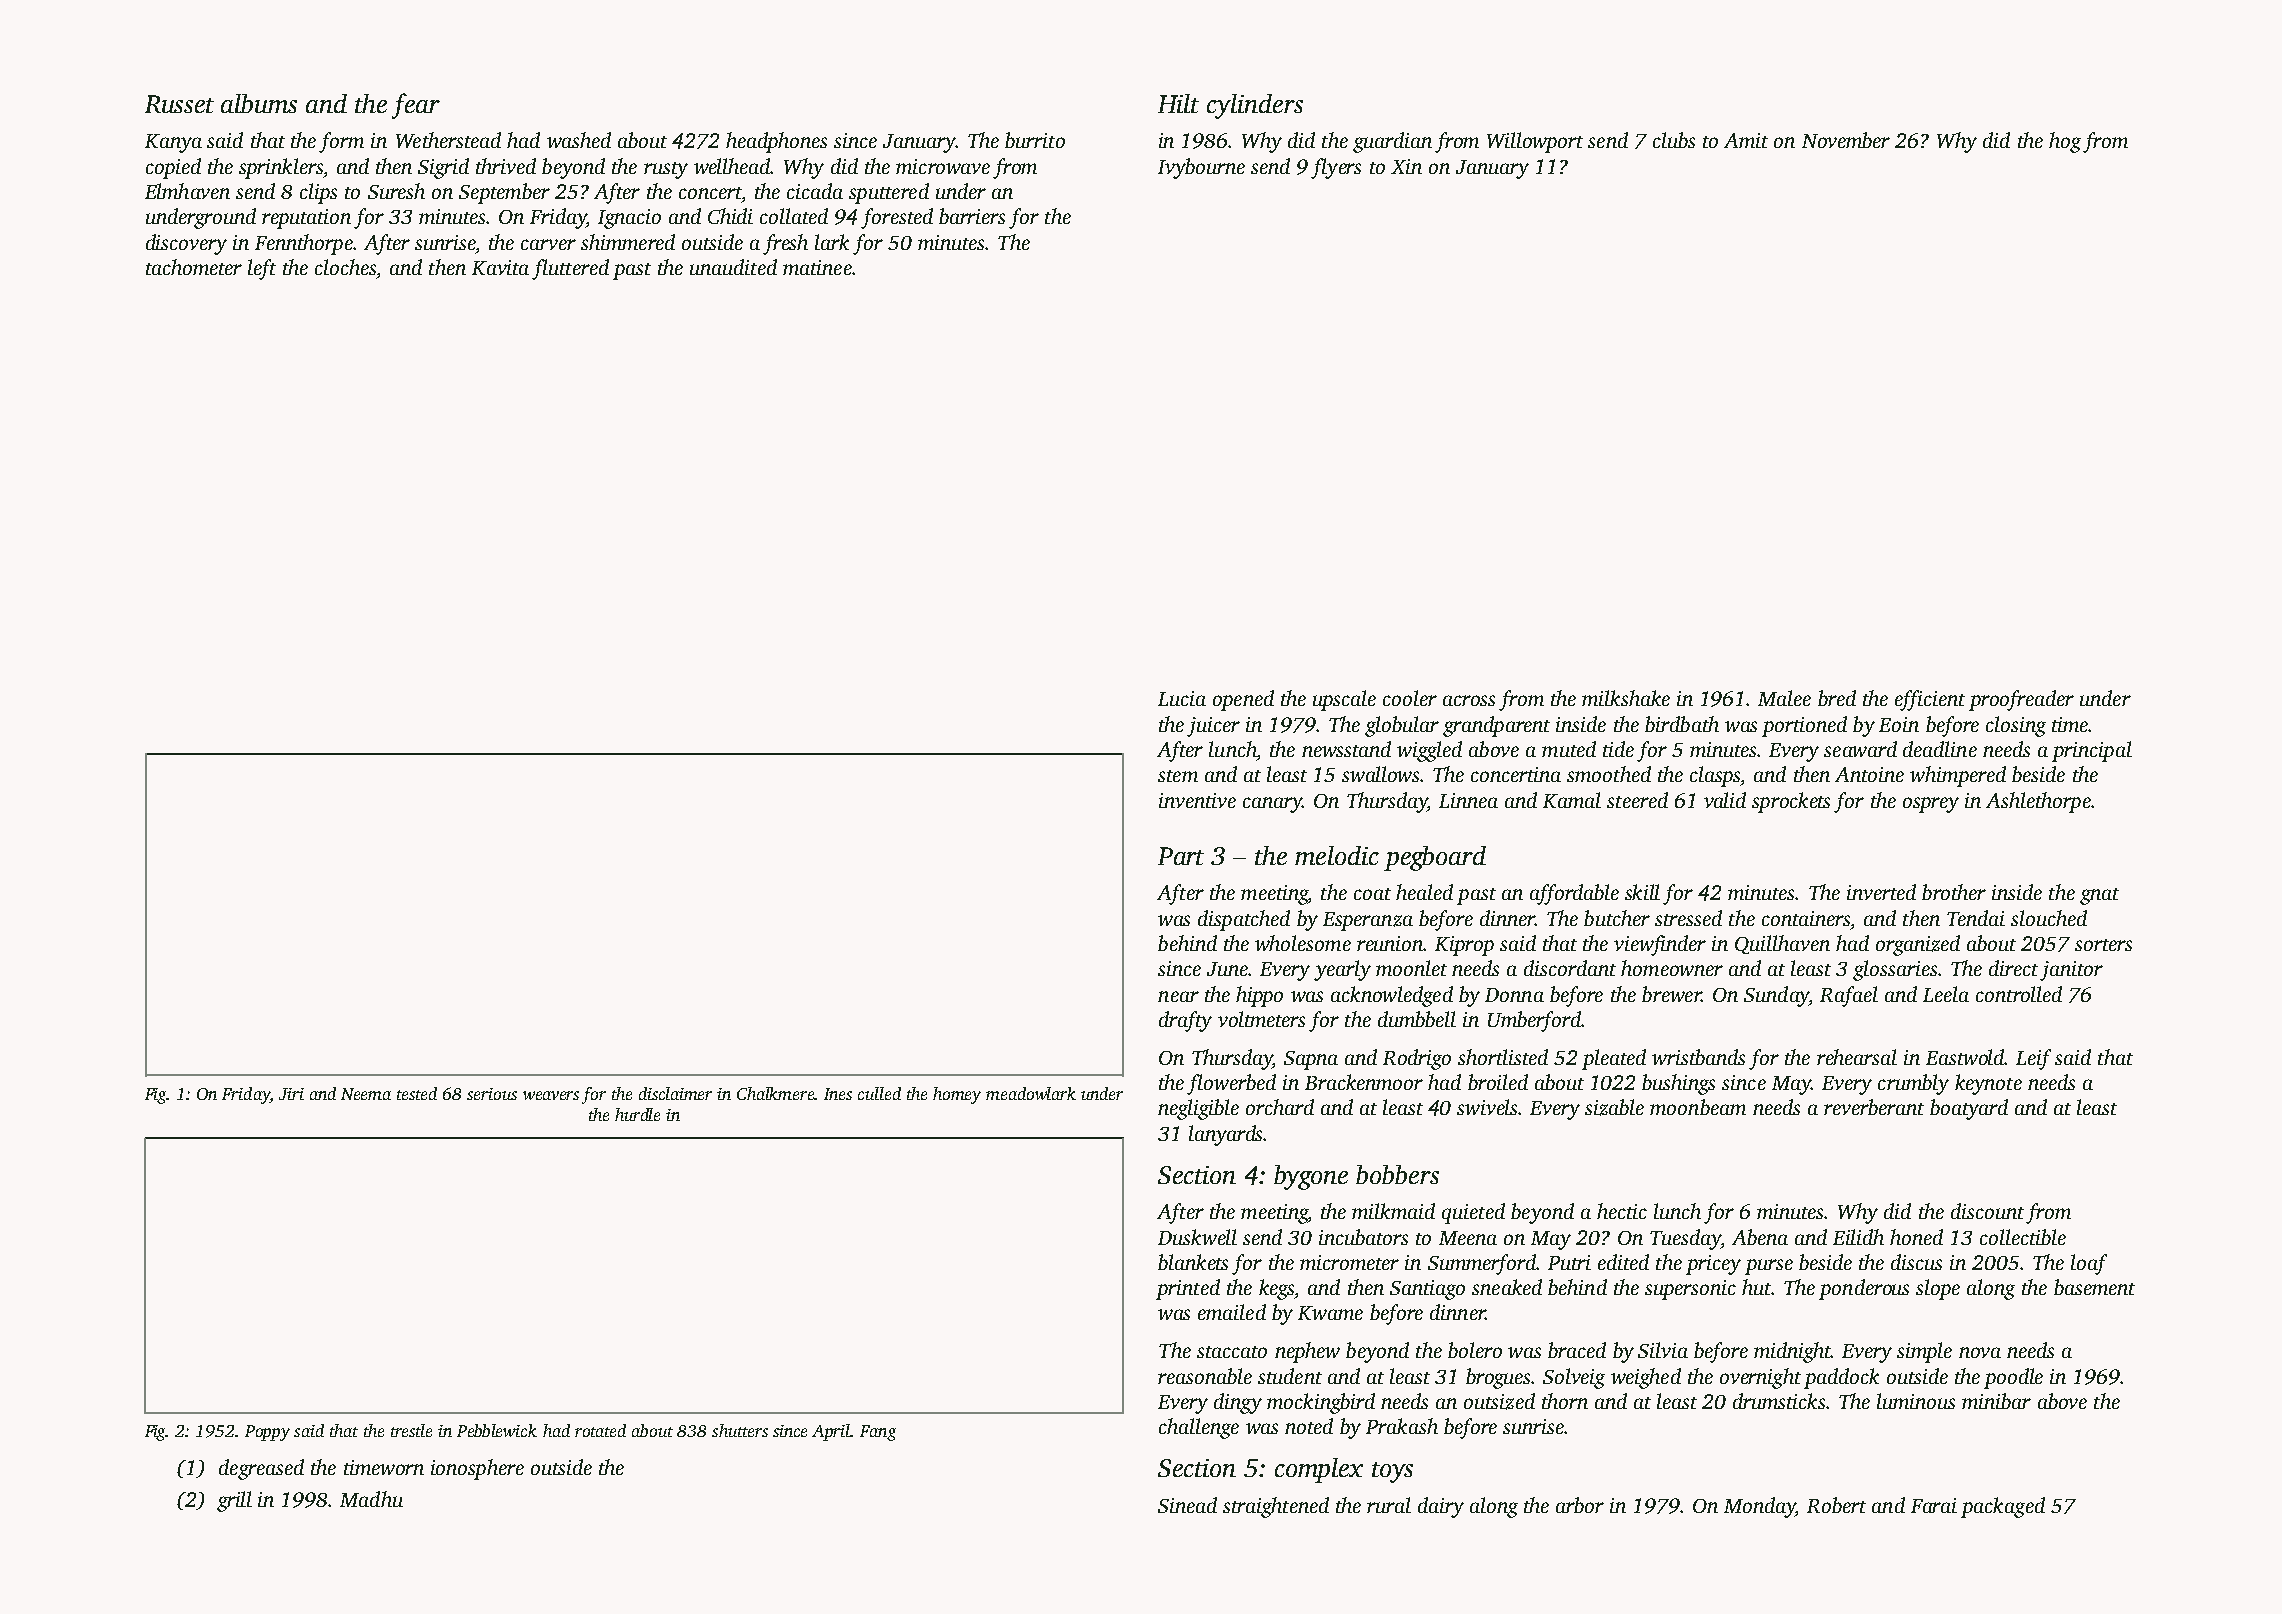 Image resolution: width=2282 pixels, height=1614 pixels. Describe the element at coordinates (267, 1433) in the image. I see `Poppy` at that location.
